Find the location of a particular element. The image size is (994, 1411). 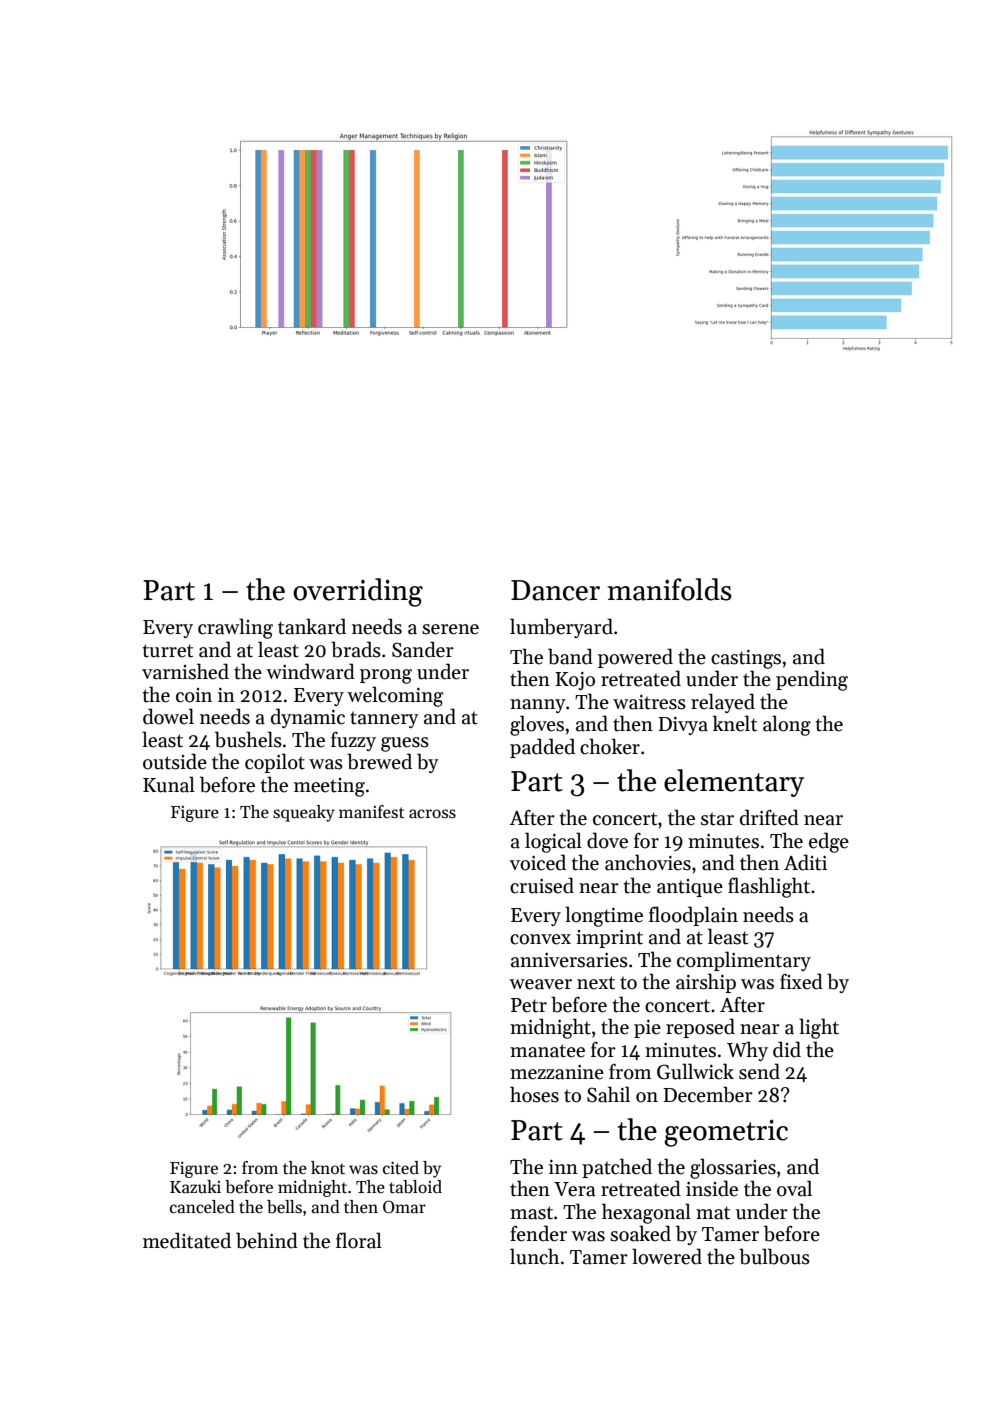

convex is located at coordinates (540, 939).
